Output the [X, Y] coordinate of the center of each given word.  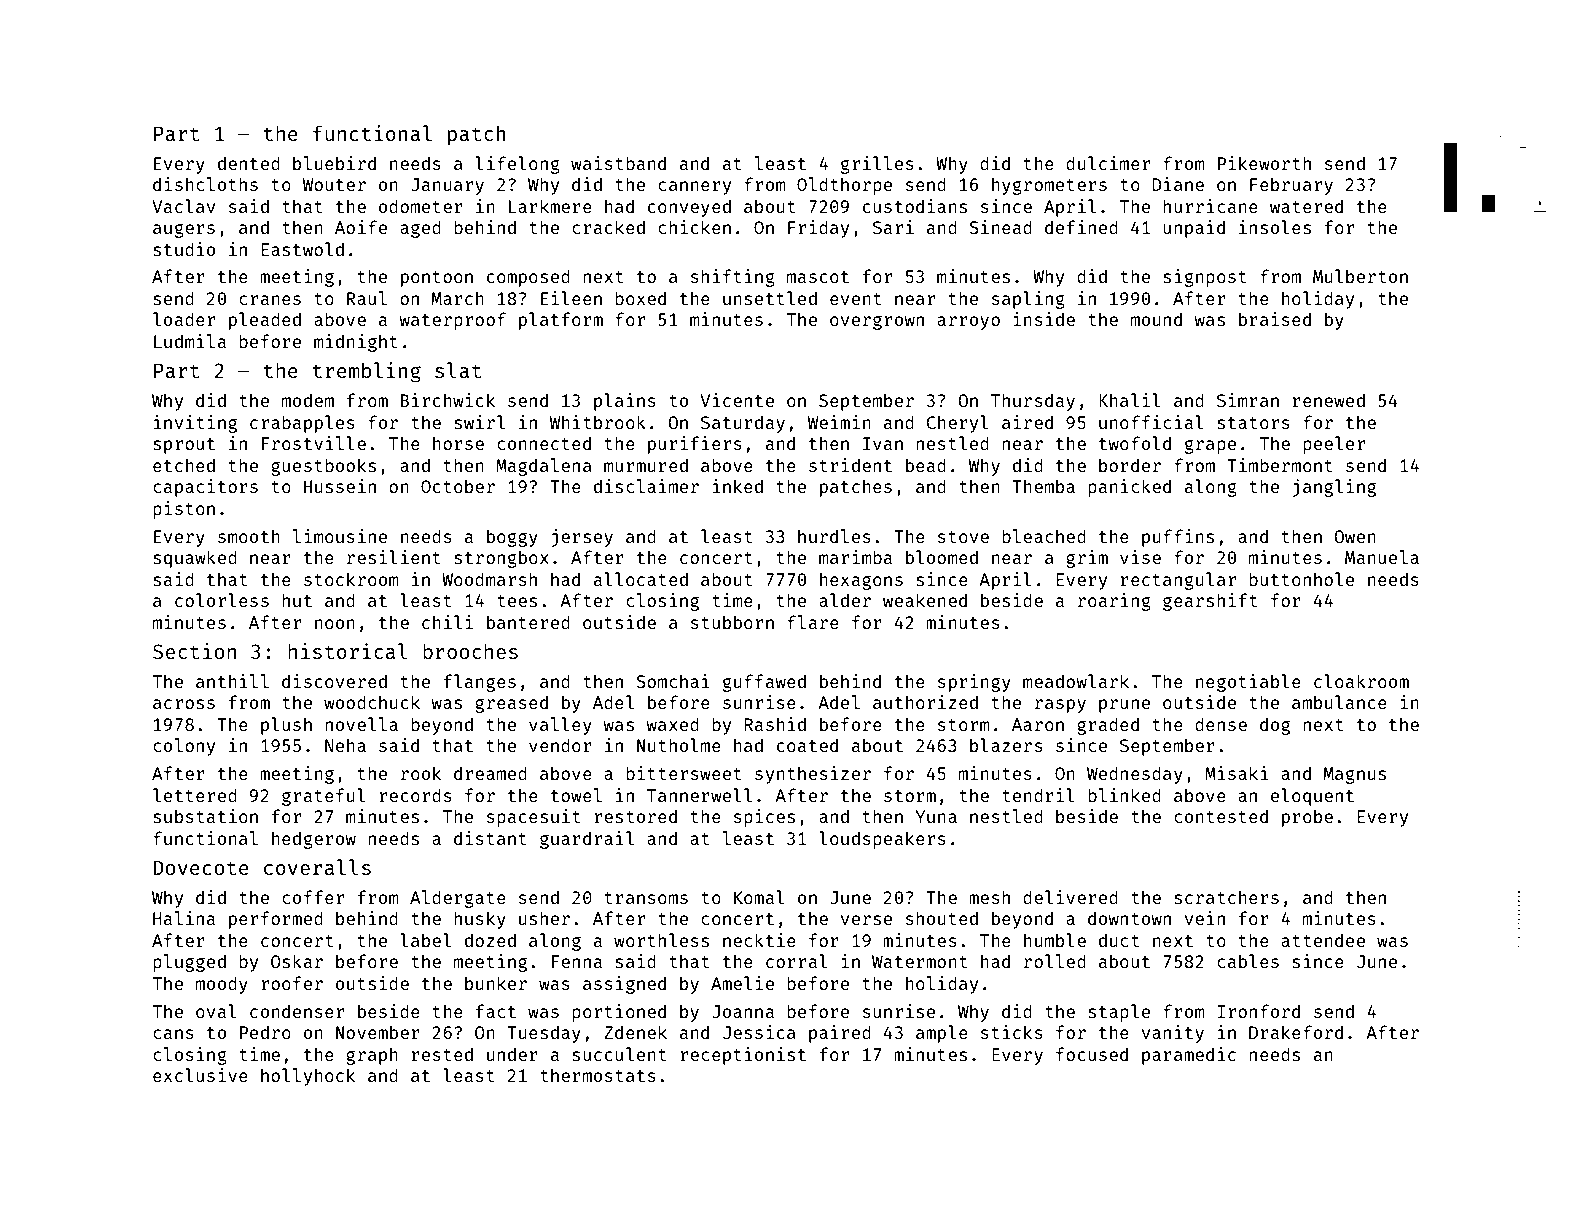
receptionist [743, 1056]
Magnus [1355, 775]
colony [184, 747]
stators [1253, 423]
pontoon [437, 279]
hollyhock [308, 1077]
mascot [818, 277]
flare [813, 622]
